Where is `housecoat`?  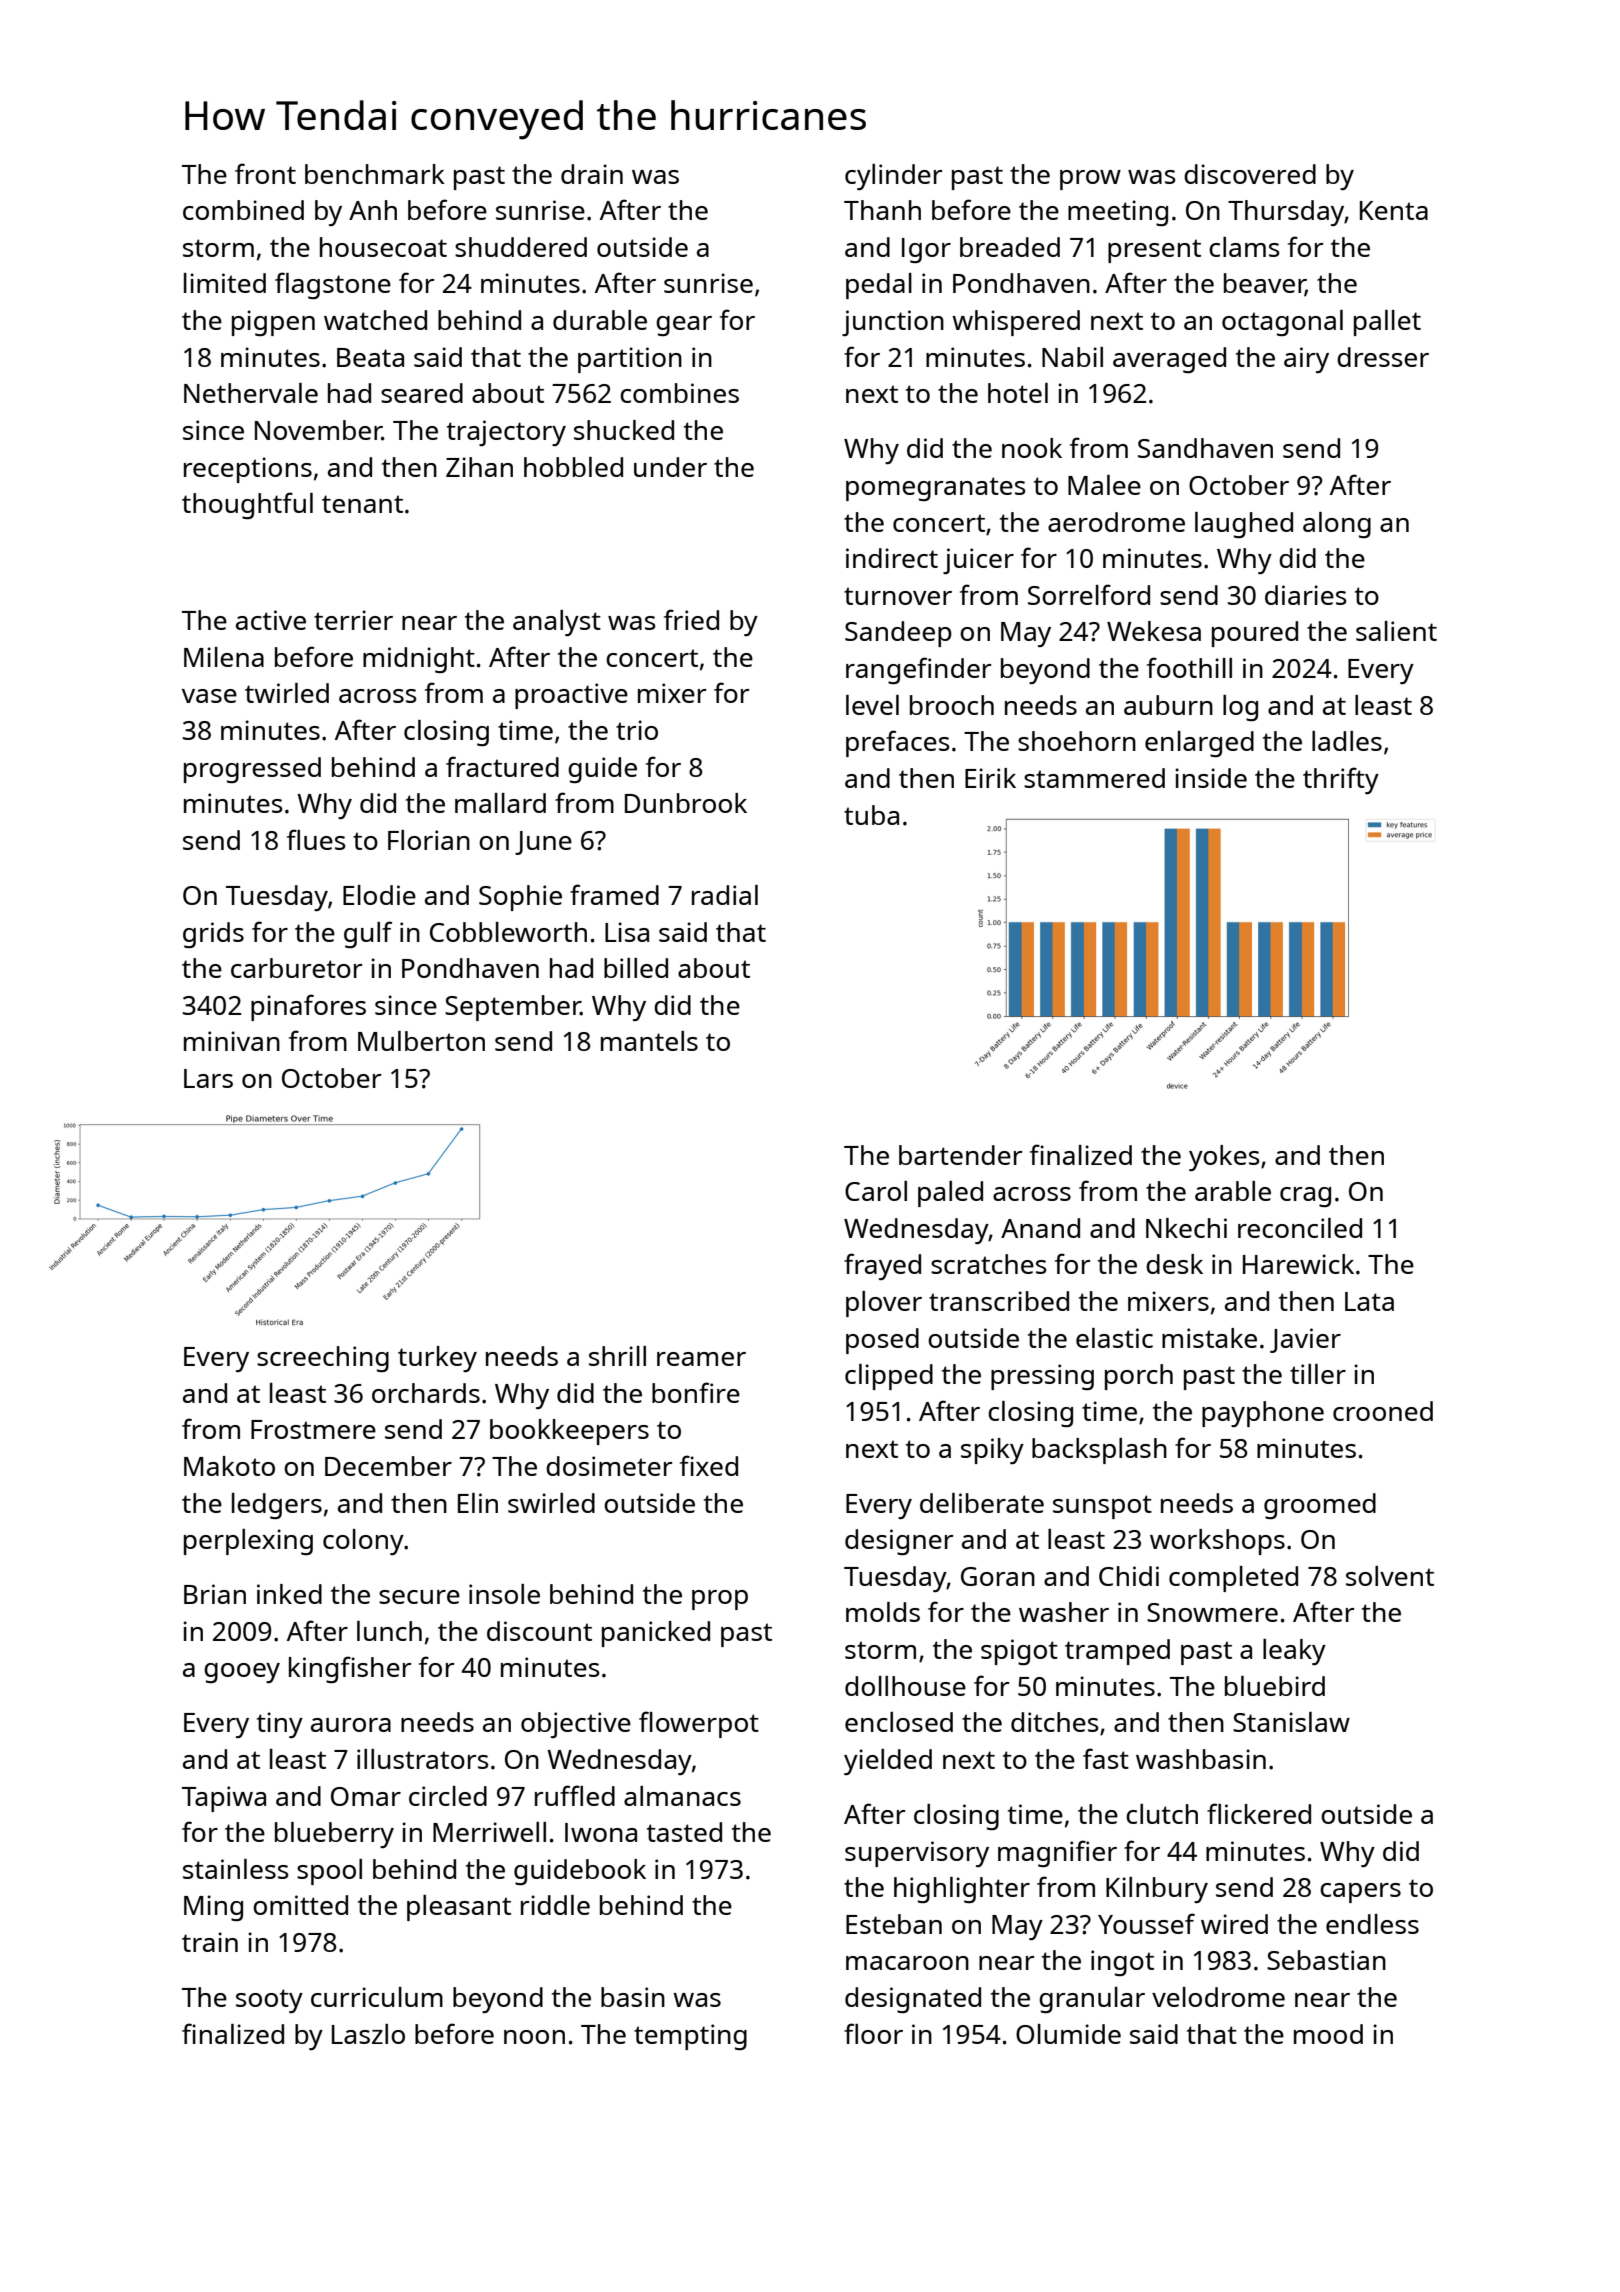
housecoat is located at coordinates (383, 247).
